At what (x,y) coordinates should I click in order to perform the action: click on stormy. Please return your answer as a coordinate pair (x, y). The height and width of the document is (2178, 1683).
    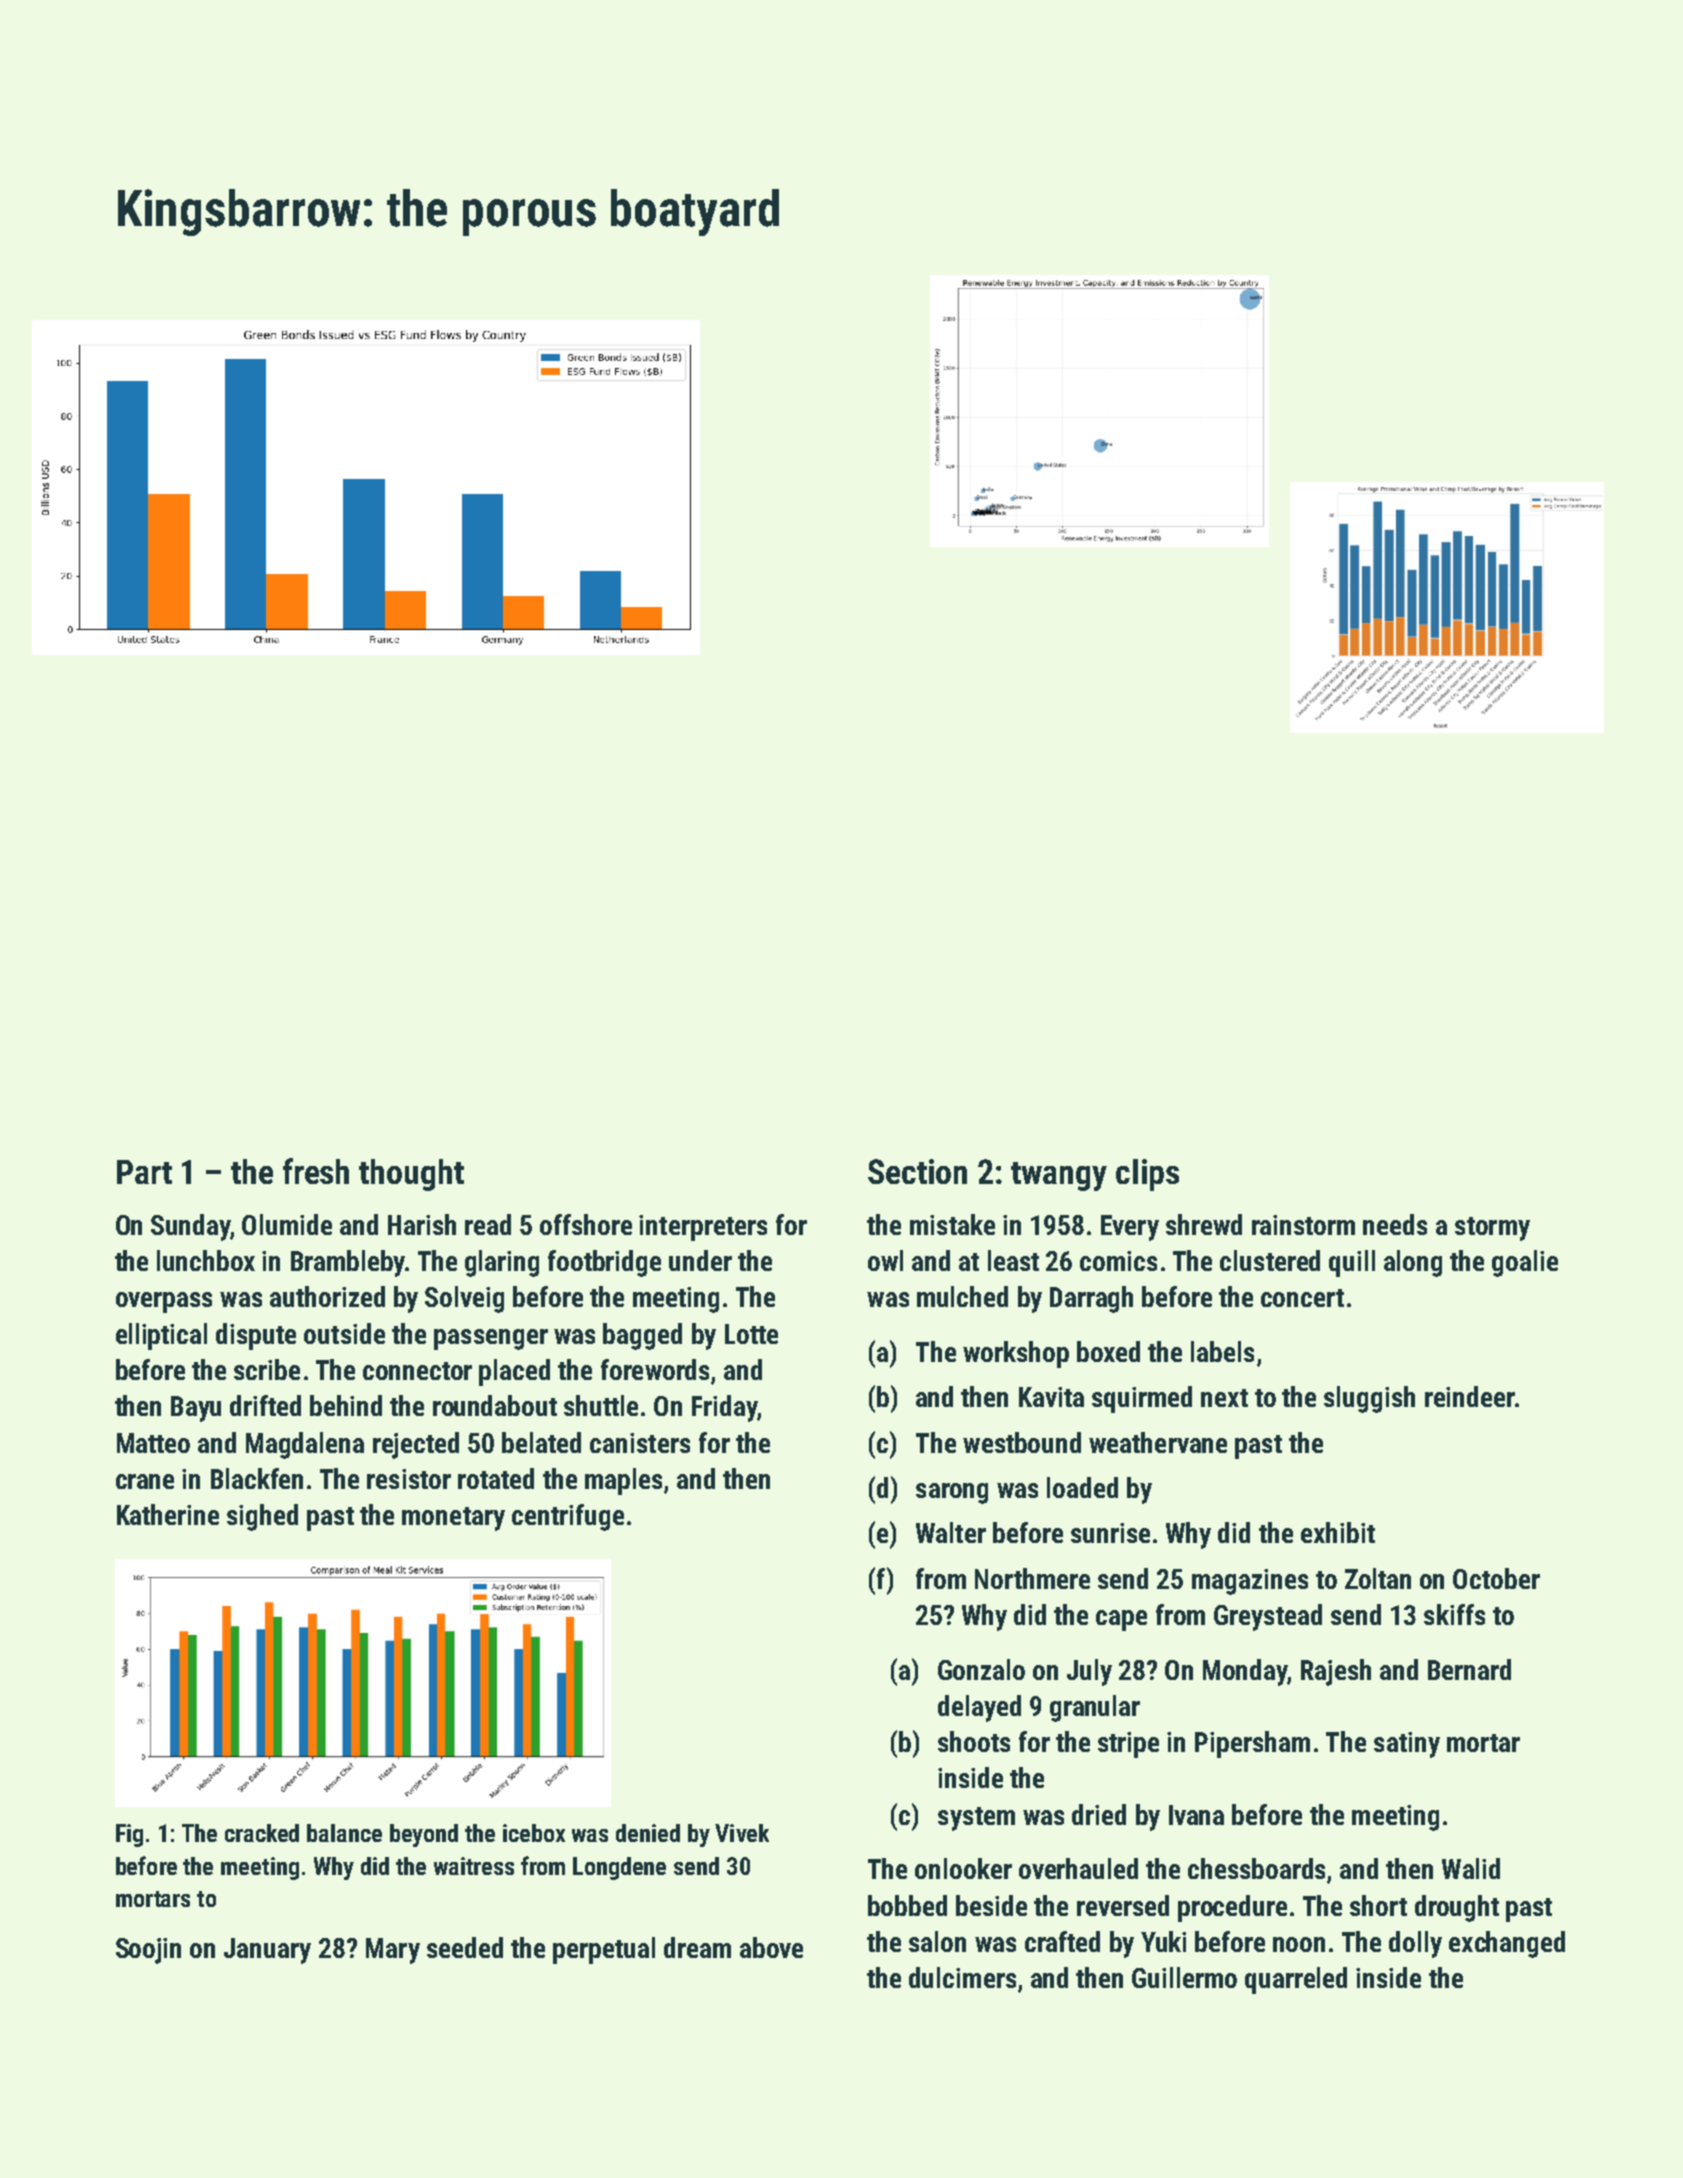
    Looking at the image, I should click on (1492, 1229).
